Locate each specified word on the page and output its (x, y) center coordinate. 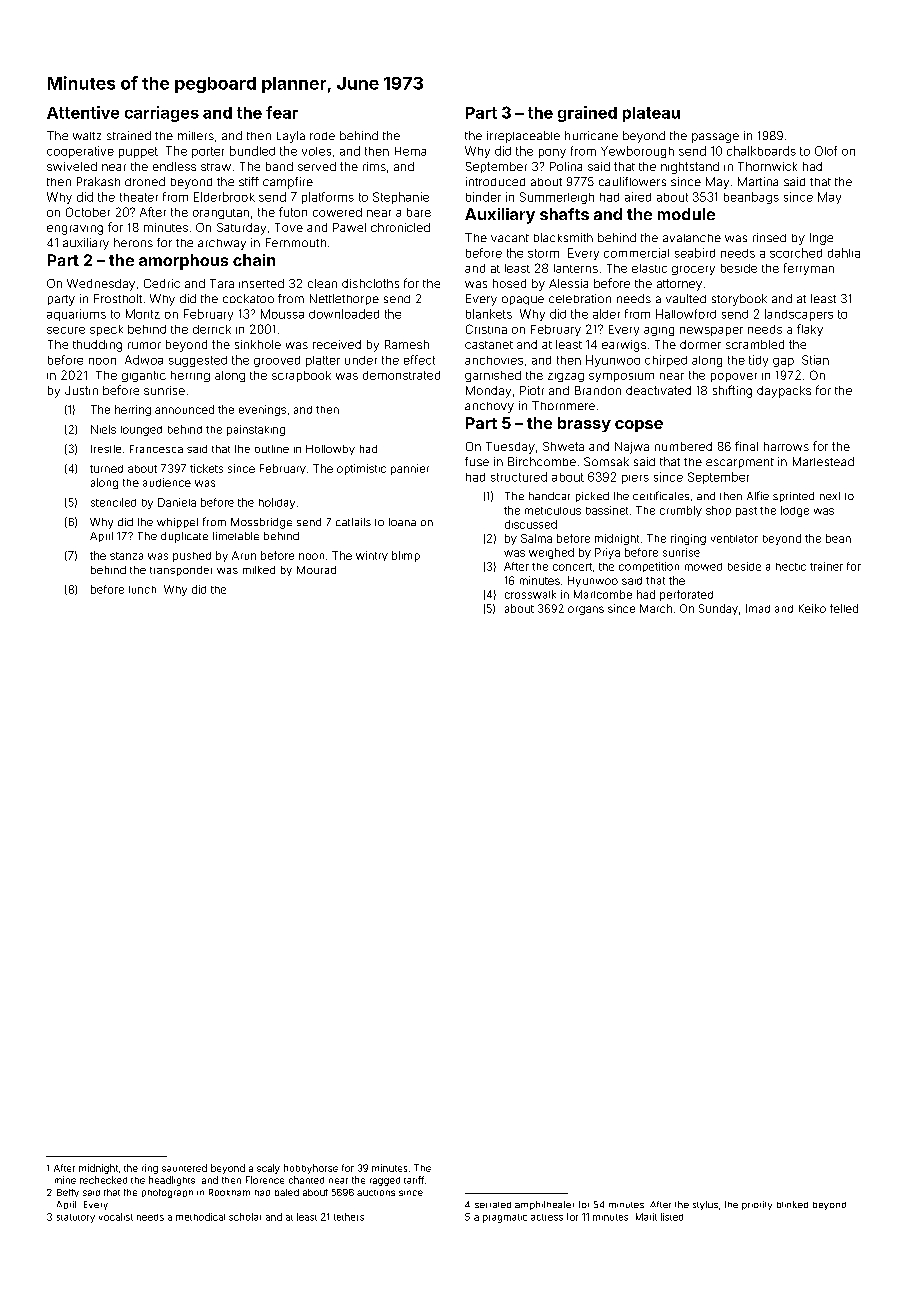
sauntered (184, 1168)
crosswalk (530, 594)
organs (586, 610)
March (656, 608)
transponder (181, 571)
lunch (142, 590)
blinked (792, 1204)
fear (282, 112)
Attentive (83, 112)
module (686, 214)
